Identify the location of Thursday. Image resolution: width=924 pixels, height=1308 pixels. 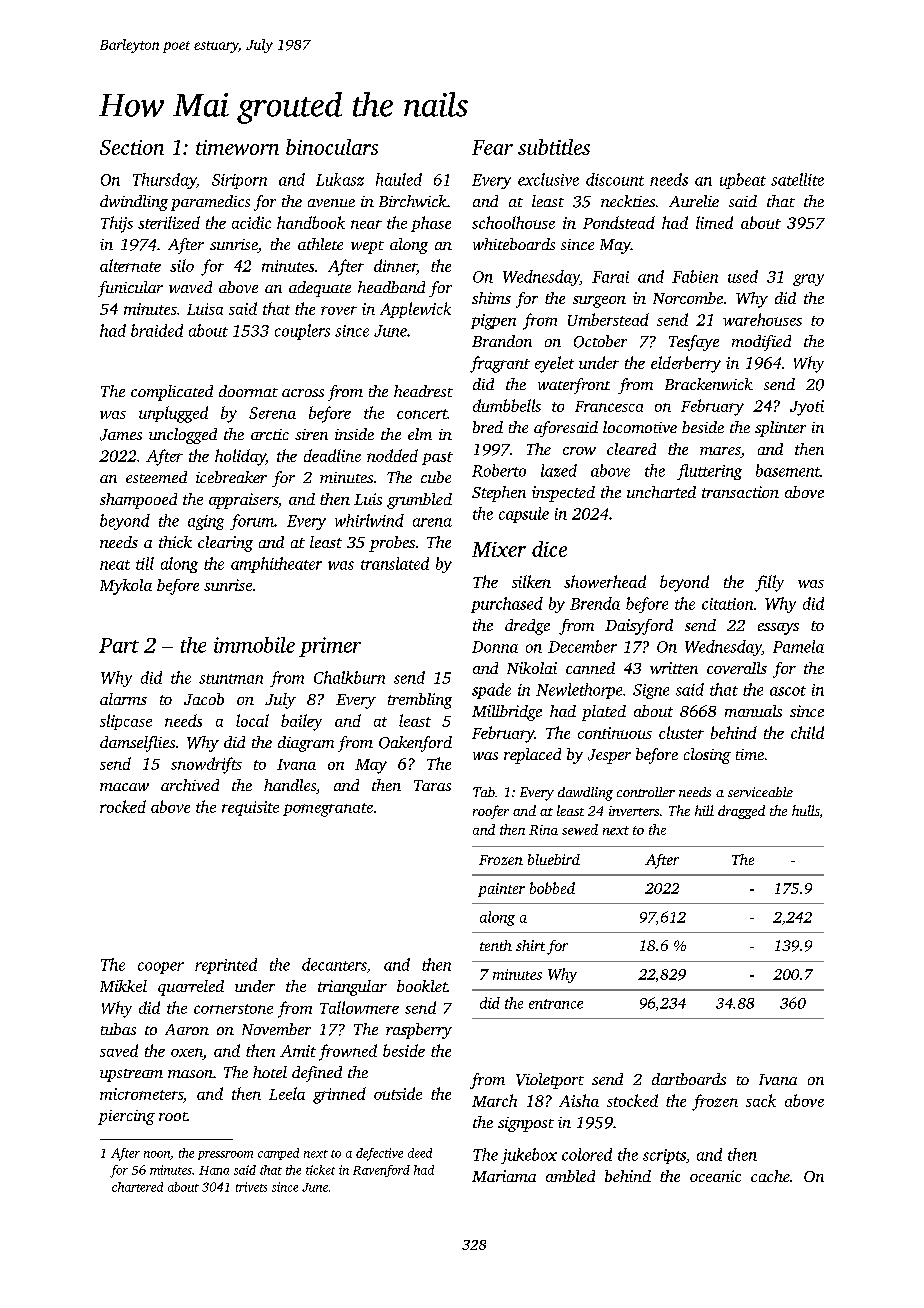
(164, 181).
